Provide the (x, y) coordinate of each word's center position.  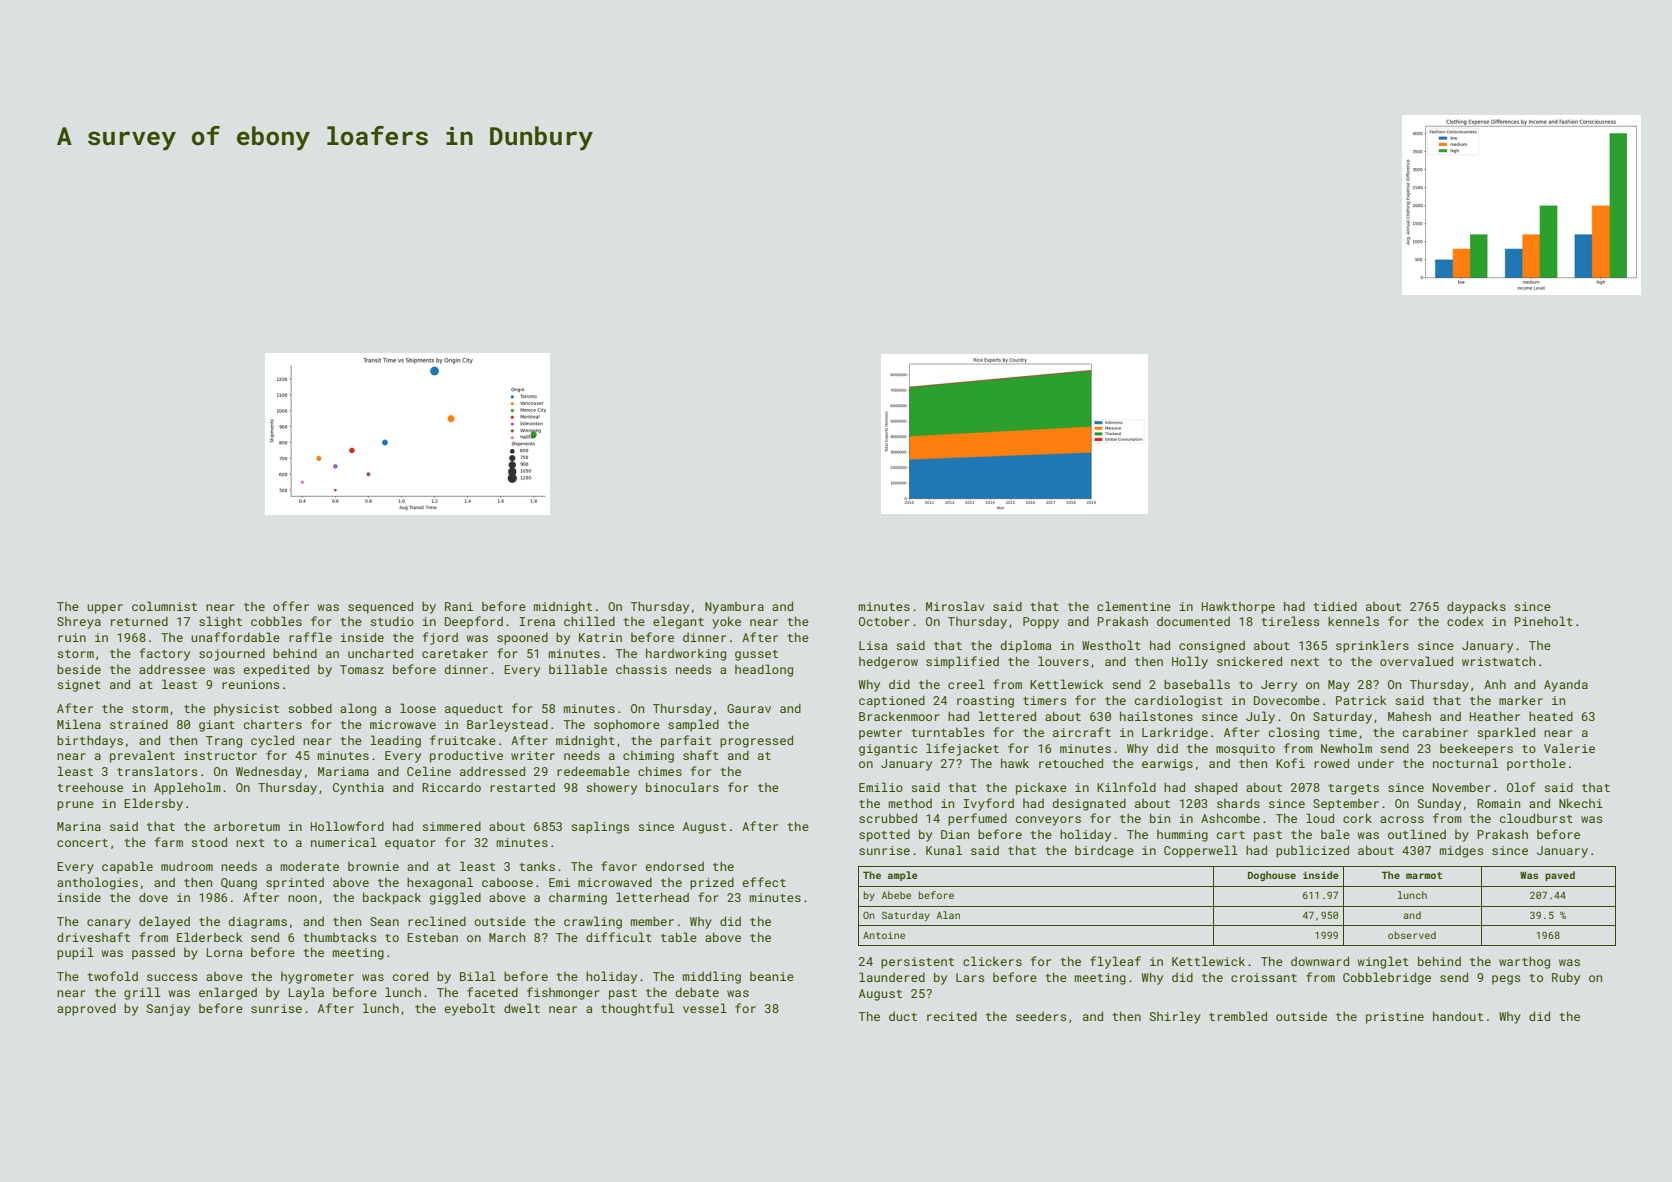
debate (697, 992)
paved (1560, 876)
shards (1238, 803)
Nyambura (734, 608)
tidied (1335, 606)
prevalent (142, 756)
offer (291, 606)
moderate (310, 866)
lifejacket (962, 749)
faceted (492, 992)
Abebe (896, 895)
